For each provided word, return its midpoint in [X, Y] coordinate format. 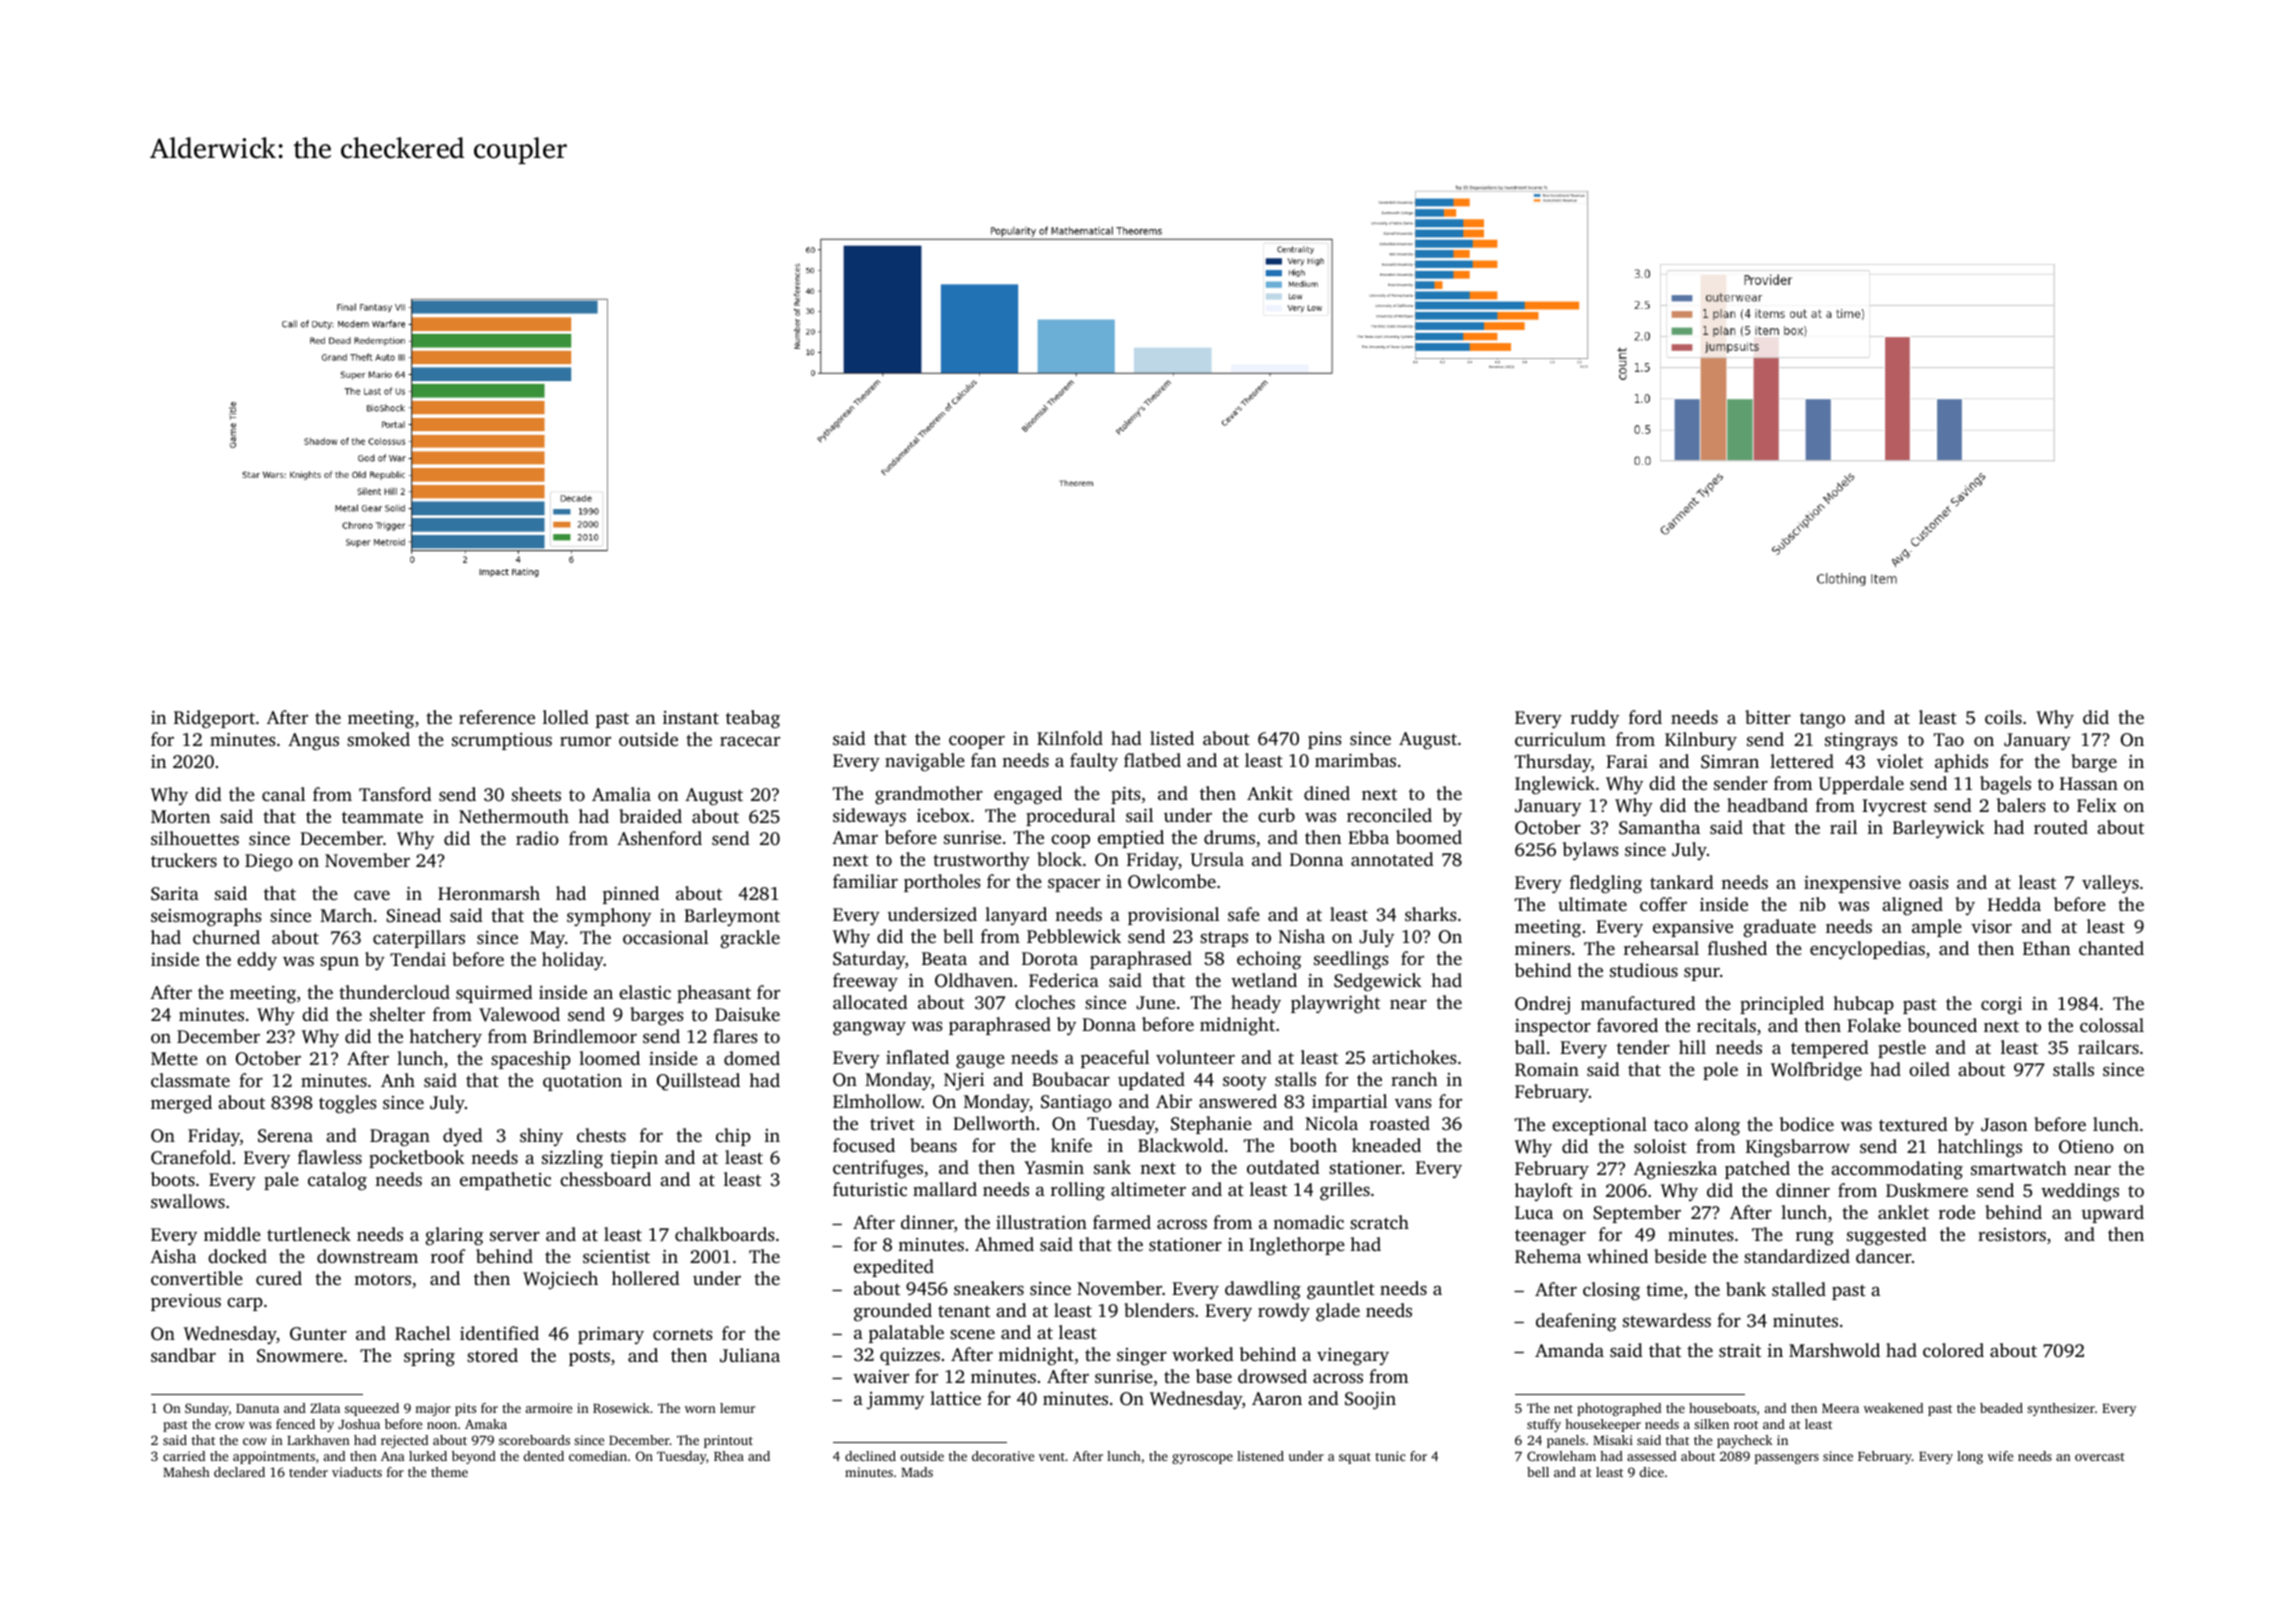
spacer [1074, 885]
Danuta [257, 1408]
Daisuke [747, 1014]
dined [1327, 793]
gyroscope [1202, 1459]
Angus [313, 741]
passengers [1787, 1459]
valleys [2110, 884]
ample [1937, 928]
